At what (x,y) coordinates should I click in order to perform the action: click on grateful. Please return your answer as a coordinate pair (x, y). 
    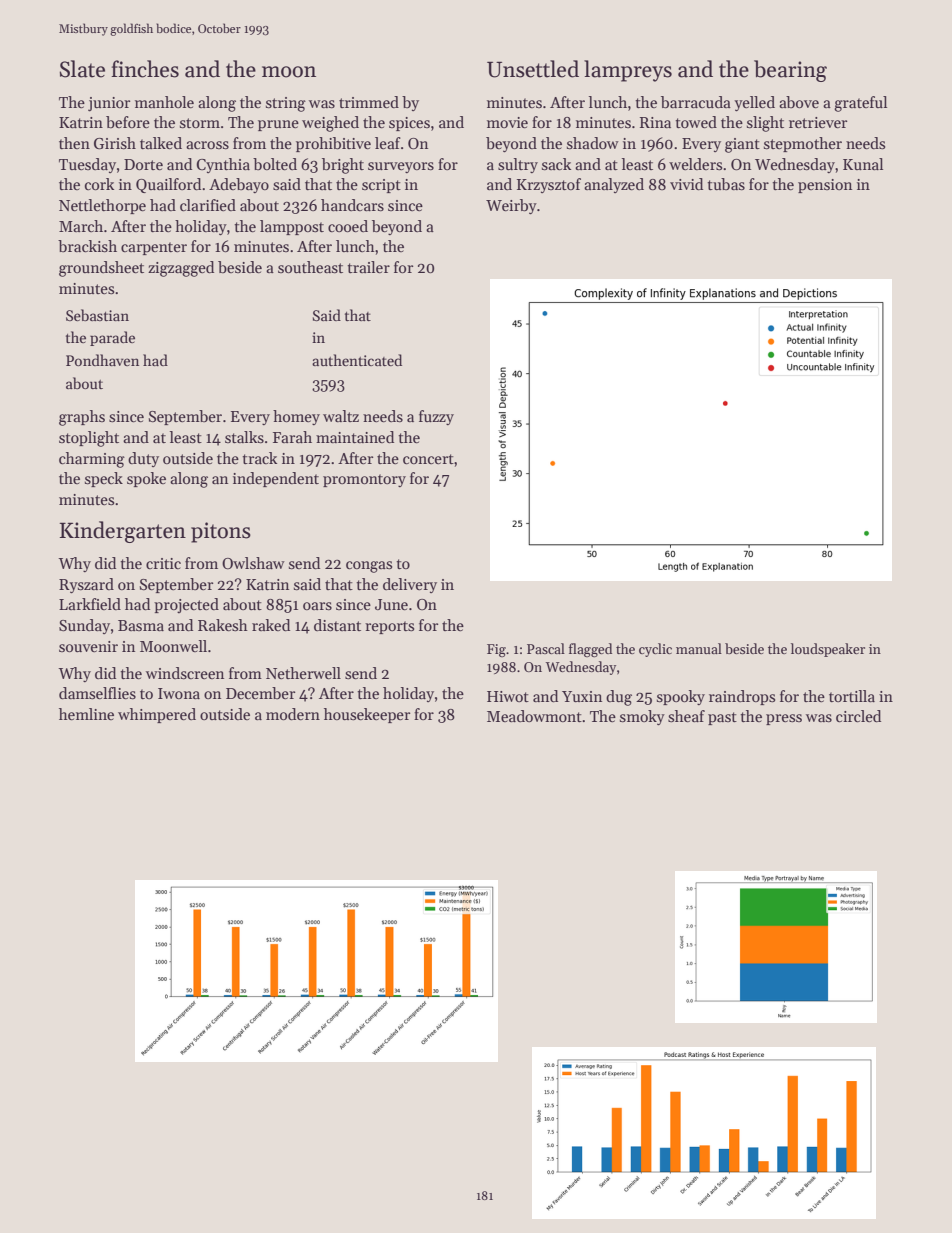
    Looking at the image, I should click on (860, 104).
